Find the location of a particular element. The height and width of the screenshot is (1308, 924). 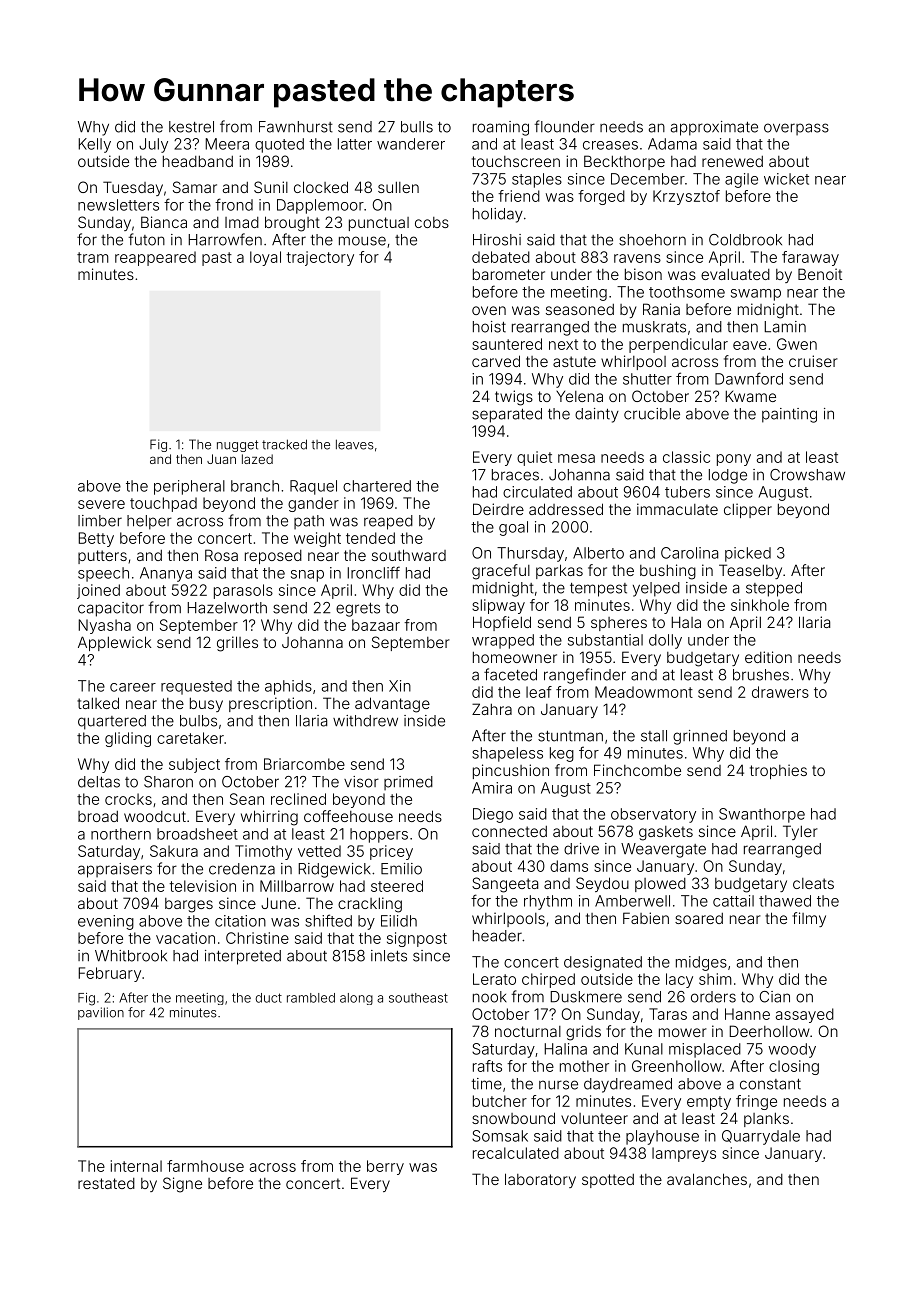

Bianca is located at coordinates (164, 222).
